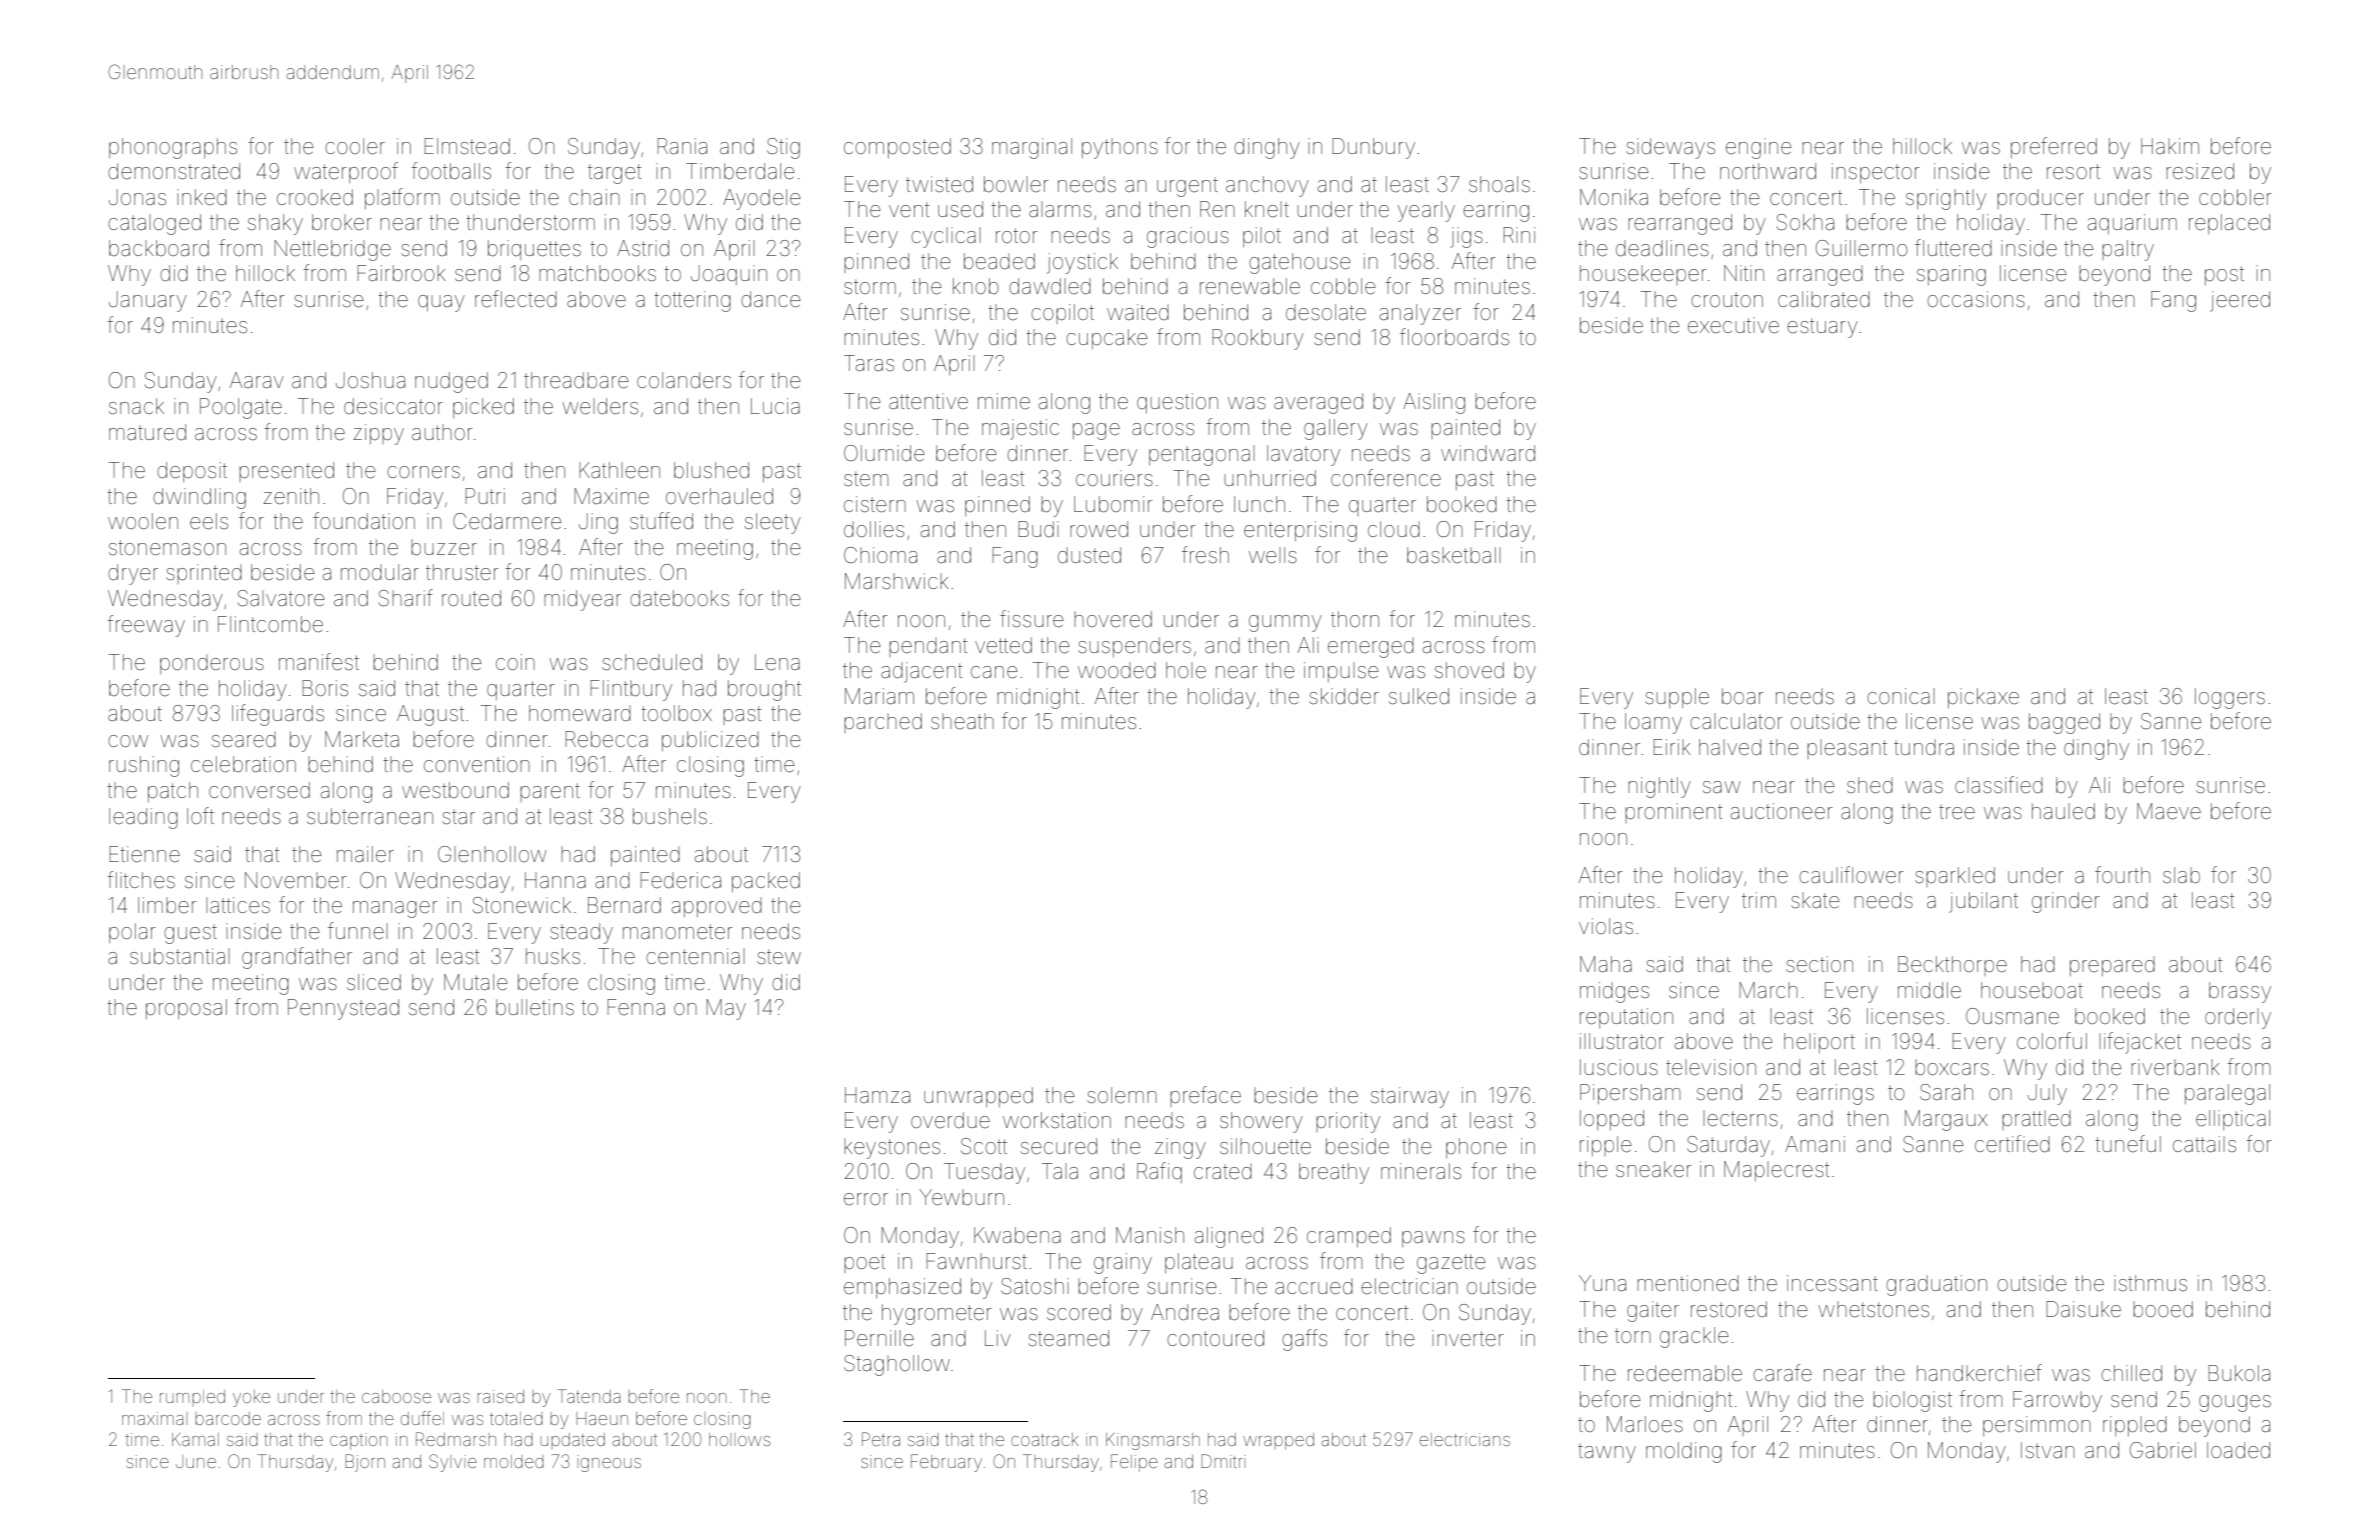  What do you see at coordinates (1607, 1453) in the screenshot?
I see `tawny` at bounding box center [1607, 1453].
